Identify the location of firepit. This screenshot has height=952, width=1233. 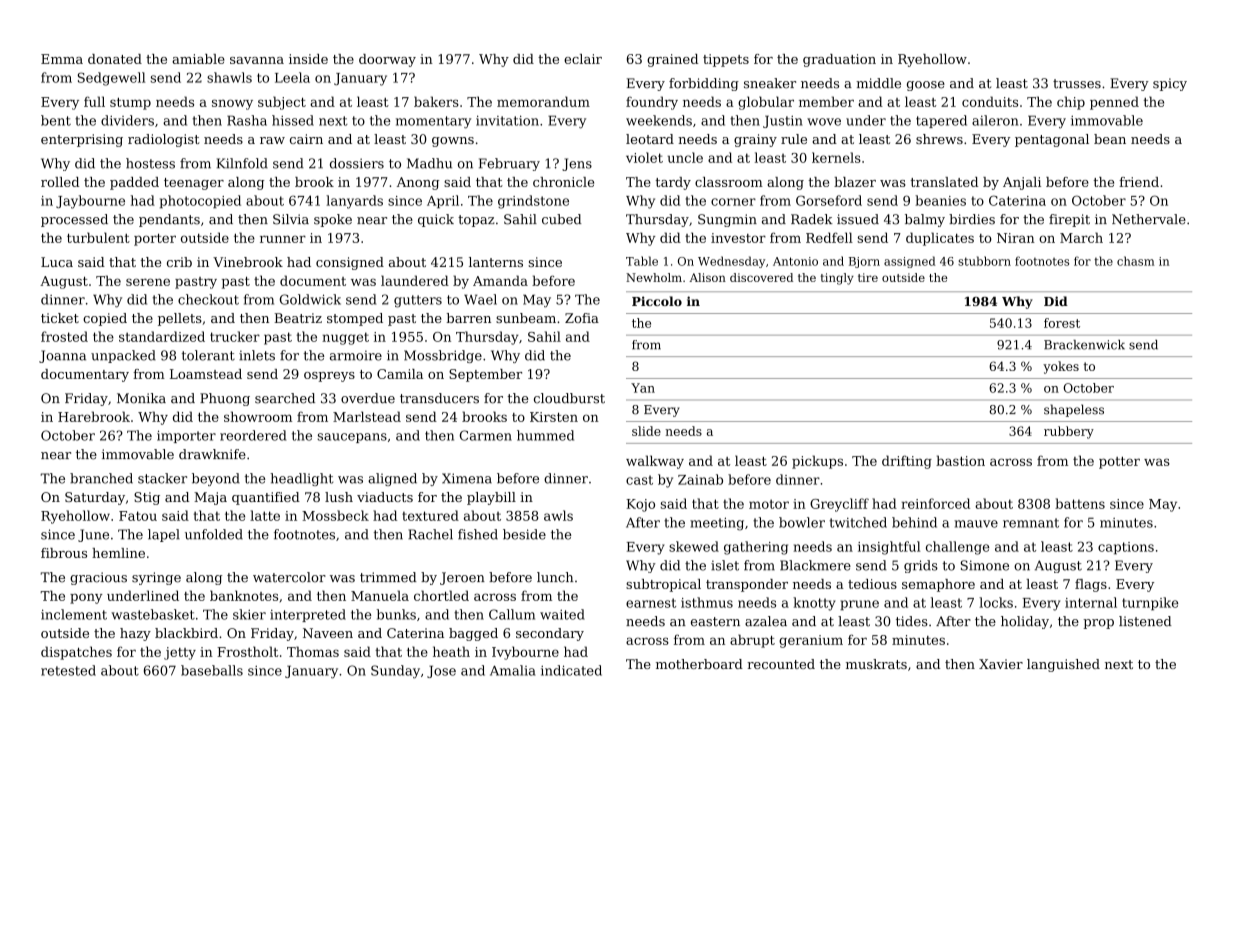
(1069, 220).
